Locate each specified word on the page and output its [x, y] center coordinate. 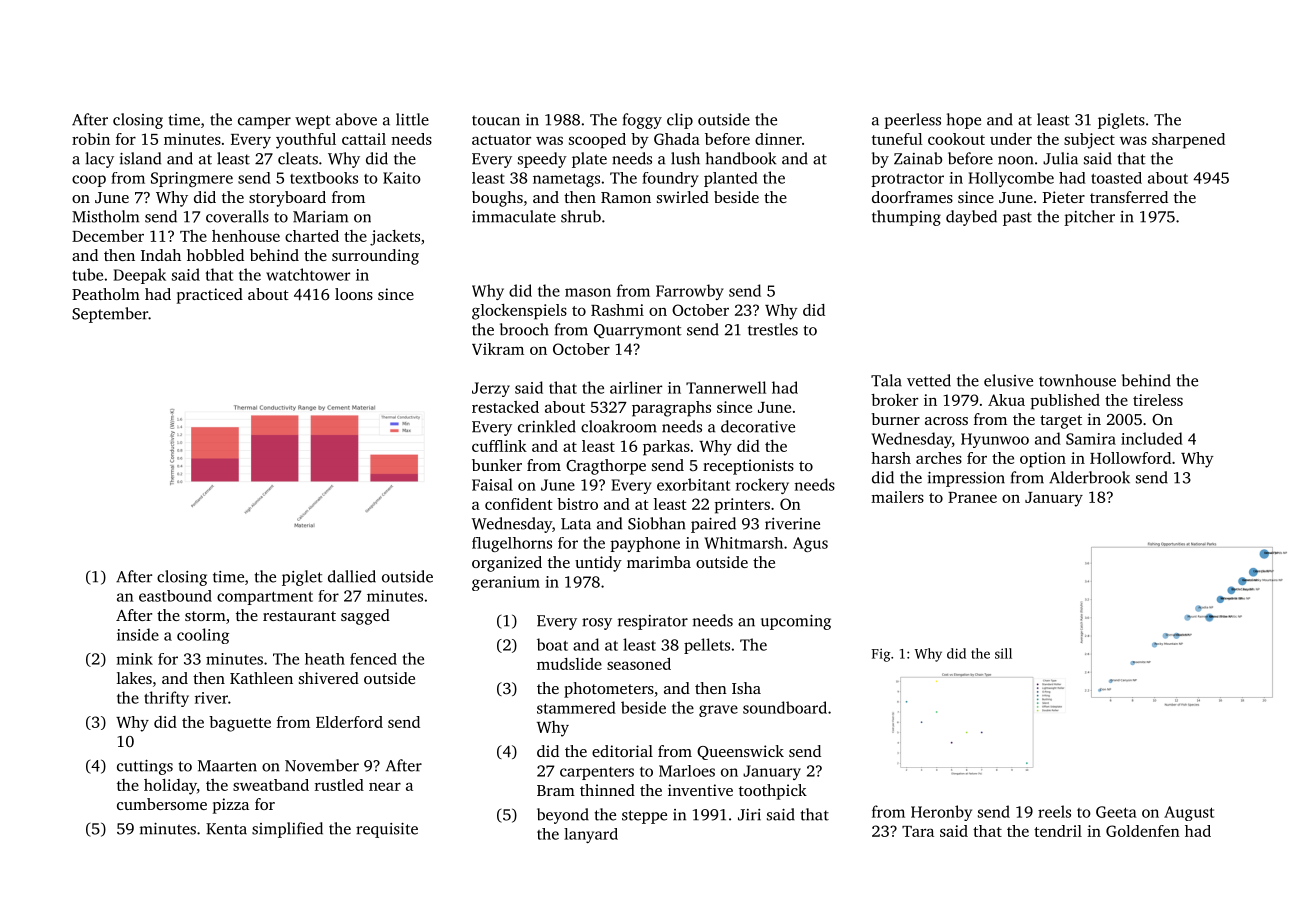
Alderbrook [1089, 477]
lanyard [591, 835]
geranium [506, 583]
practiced [210, 296]
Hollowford [1130, 458]
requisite [387, 830]
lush [685, 158]
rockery [762, 486]
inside [138, 634]
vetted [929, 380]
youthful [306, 141]
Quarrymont [638, 331]
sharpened [1188, 141]
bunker [497, 465]
